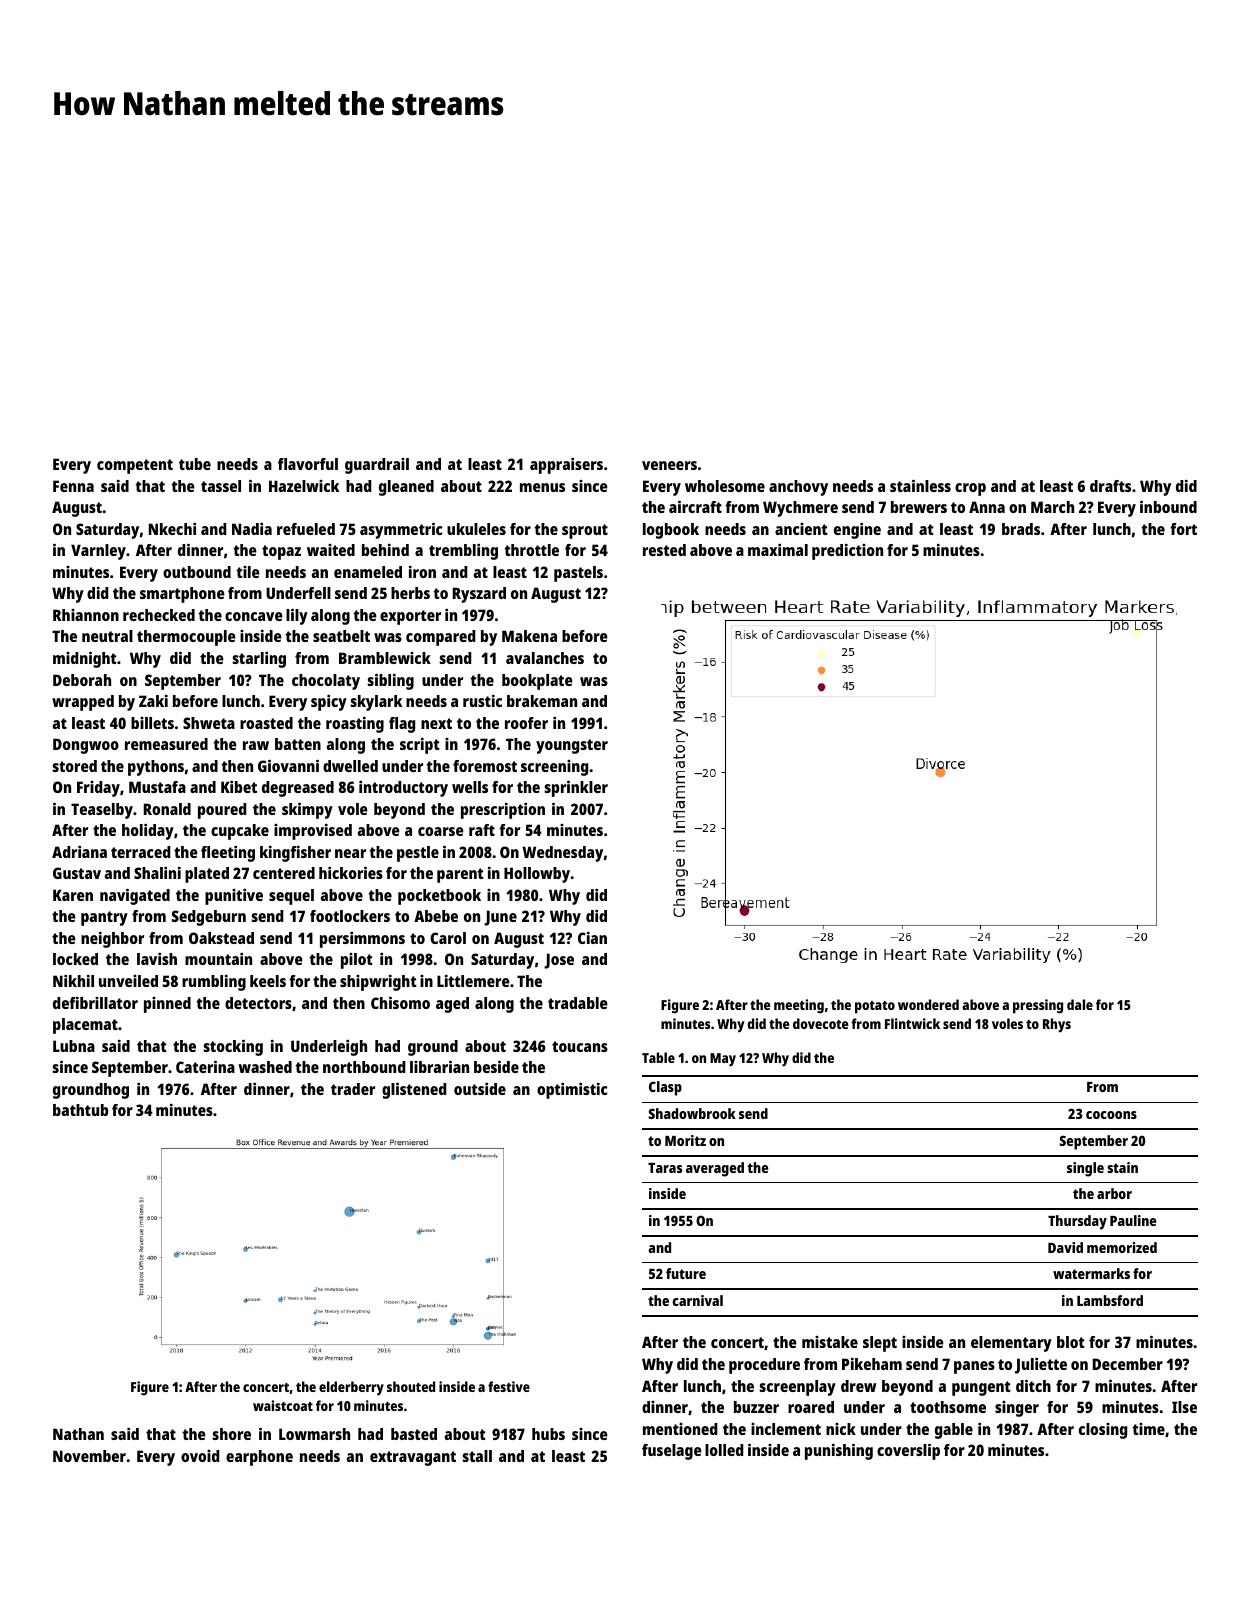 This screenshot has width=1250, height=1618. Describe the element at coordinates (1085, 1169) in the screenshot. I see `single` at that location.
